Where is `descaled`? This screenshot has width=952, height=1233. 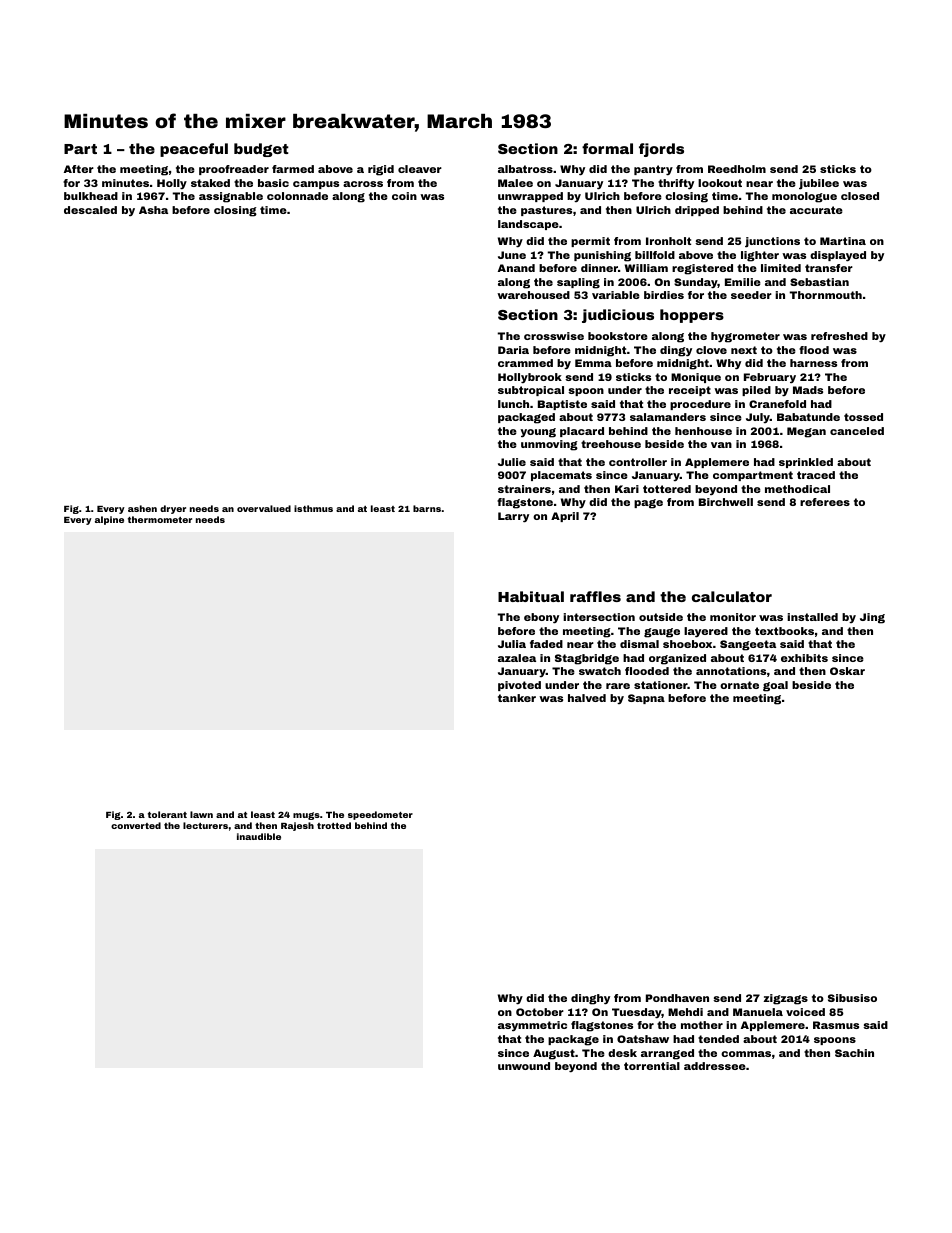
descaled is located at coordinates (90, 210).
